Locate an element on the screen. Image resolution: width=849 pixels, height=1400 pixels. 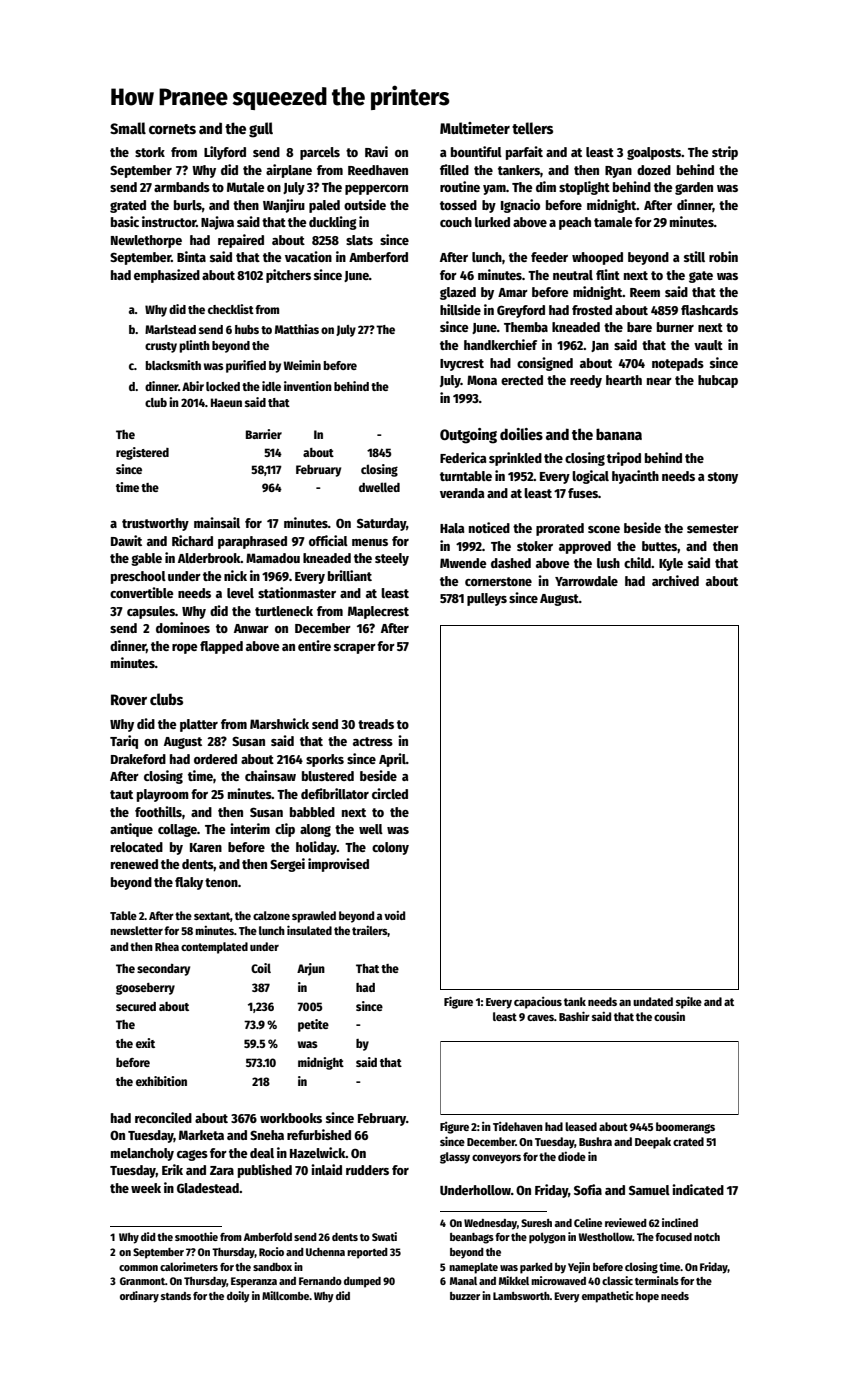
stork is located at coordinates (150, 152).
